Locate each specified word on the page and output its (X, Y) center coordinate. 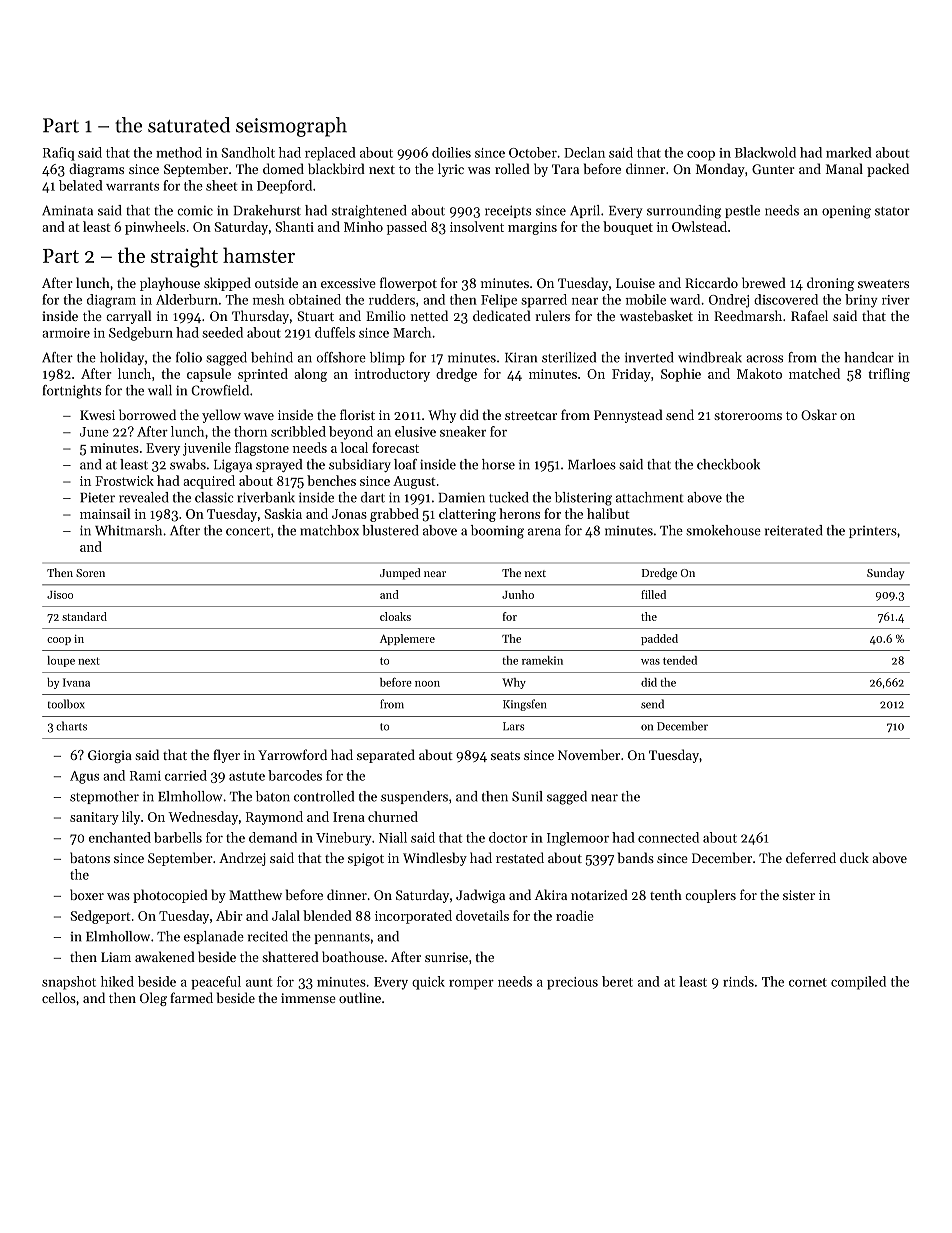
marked (849, 152)
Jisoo (60, 595)
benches (331, 480)
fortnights (72, 392)
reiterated (794, 530)
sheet (221, 185)
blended (327, 915)
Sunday (885, 574)
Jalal (286, 915)
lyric (451, 170)
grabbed (394, 515)
